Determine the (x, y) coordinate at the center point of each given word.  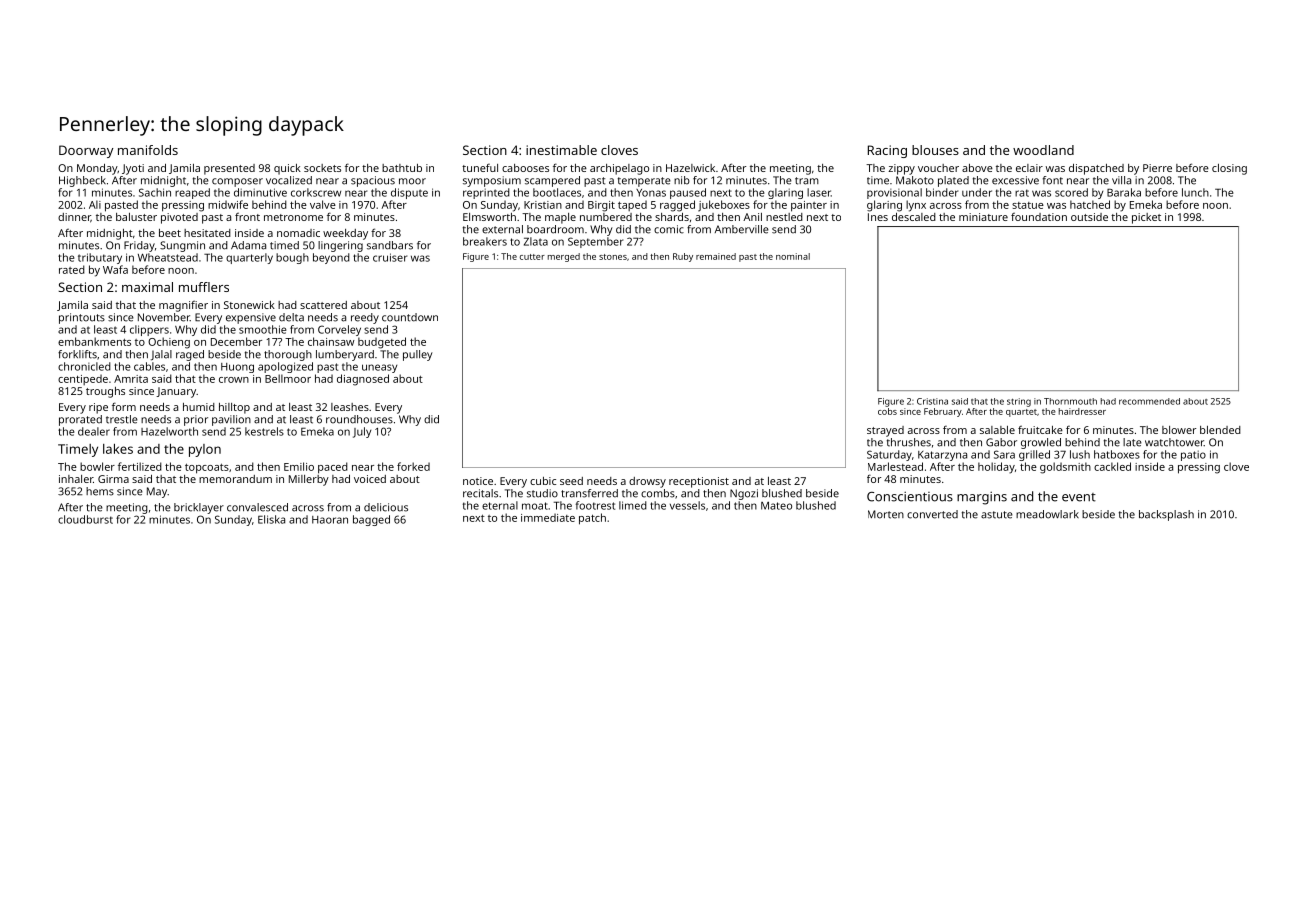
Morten (886, 514)
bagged (371, 520)
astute (997, 515)
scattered (323, 305)
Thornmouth (1070, 401)
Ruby (683, 257)
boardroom (555, 229)
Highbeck (82, 181)
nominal (793, 256)
